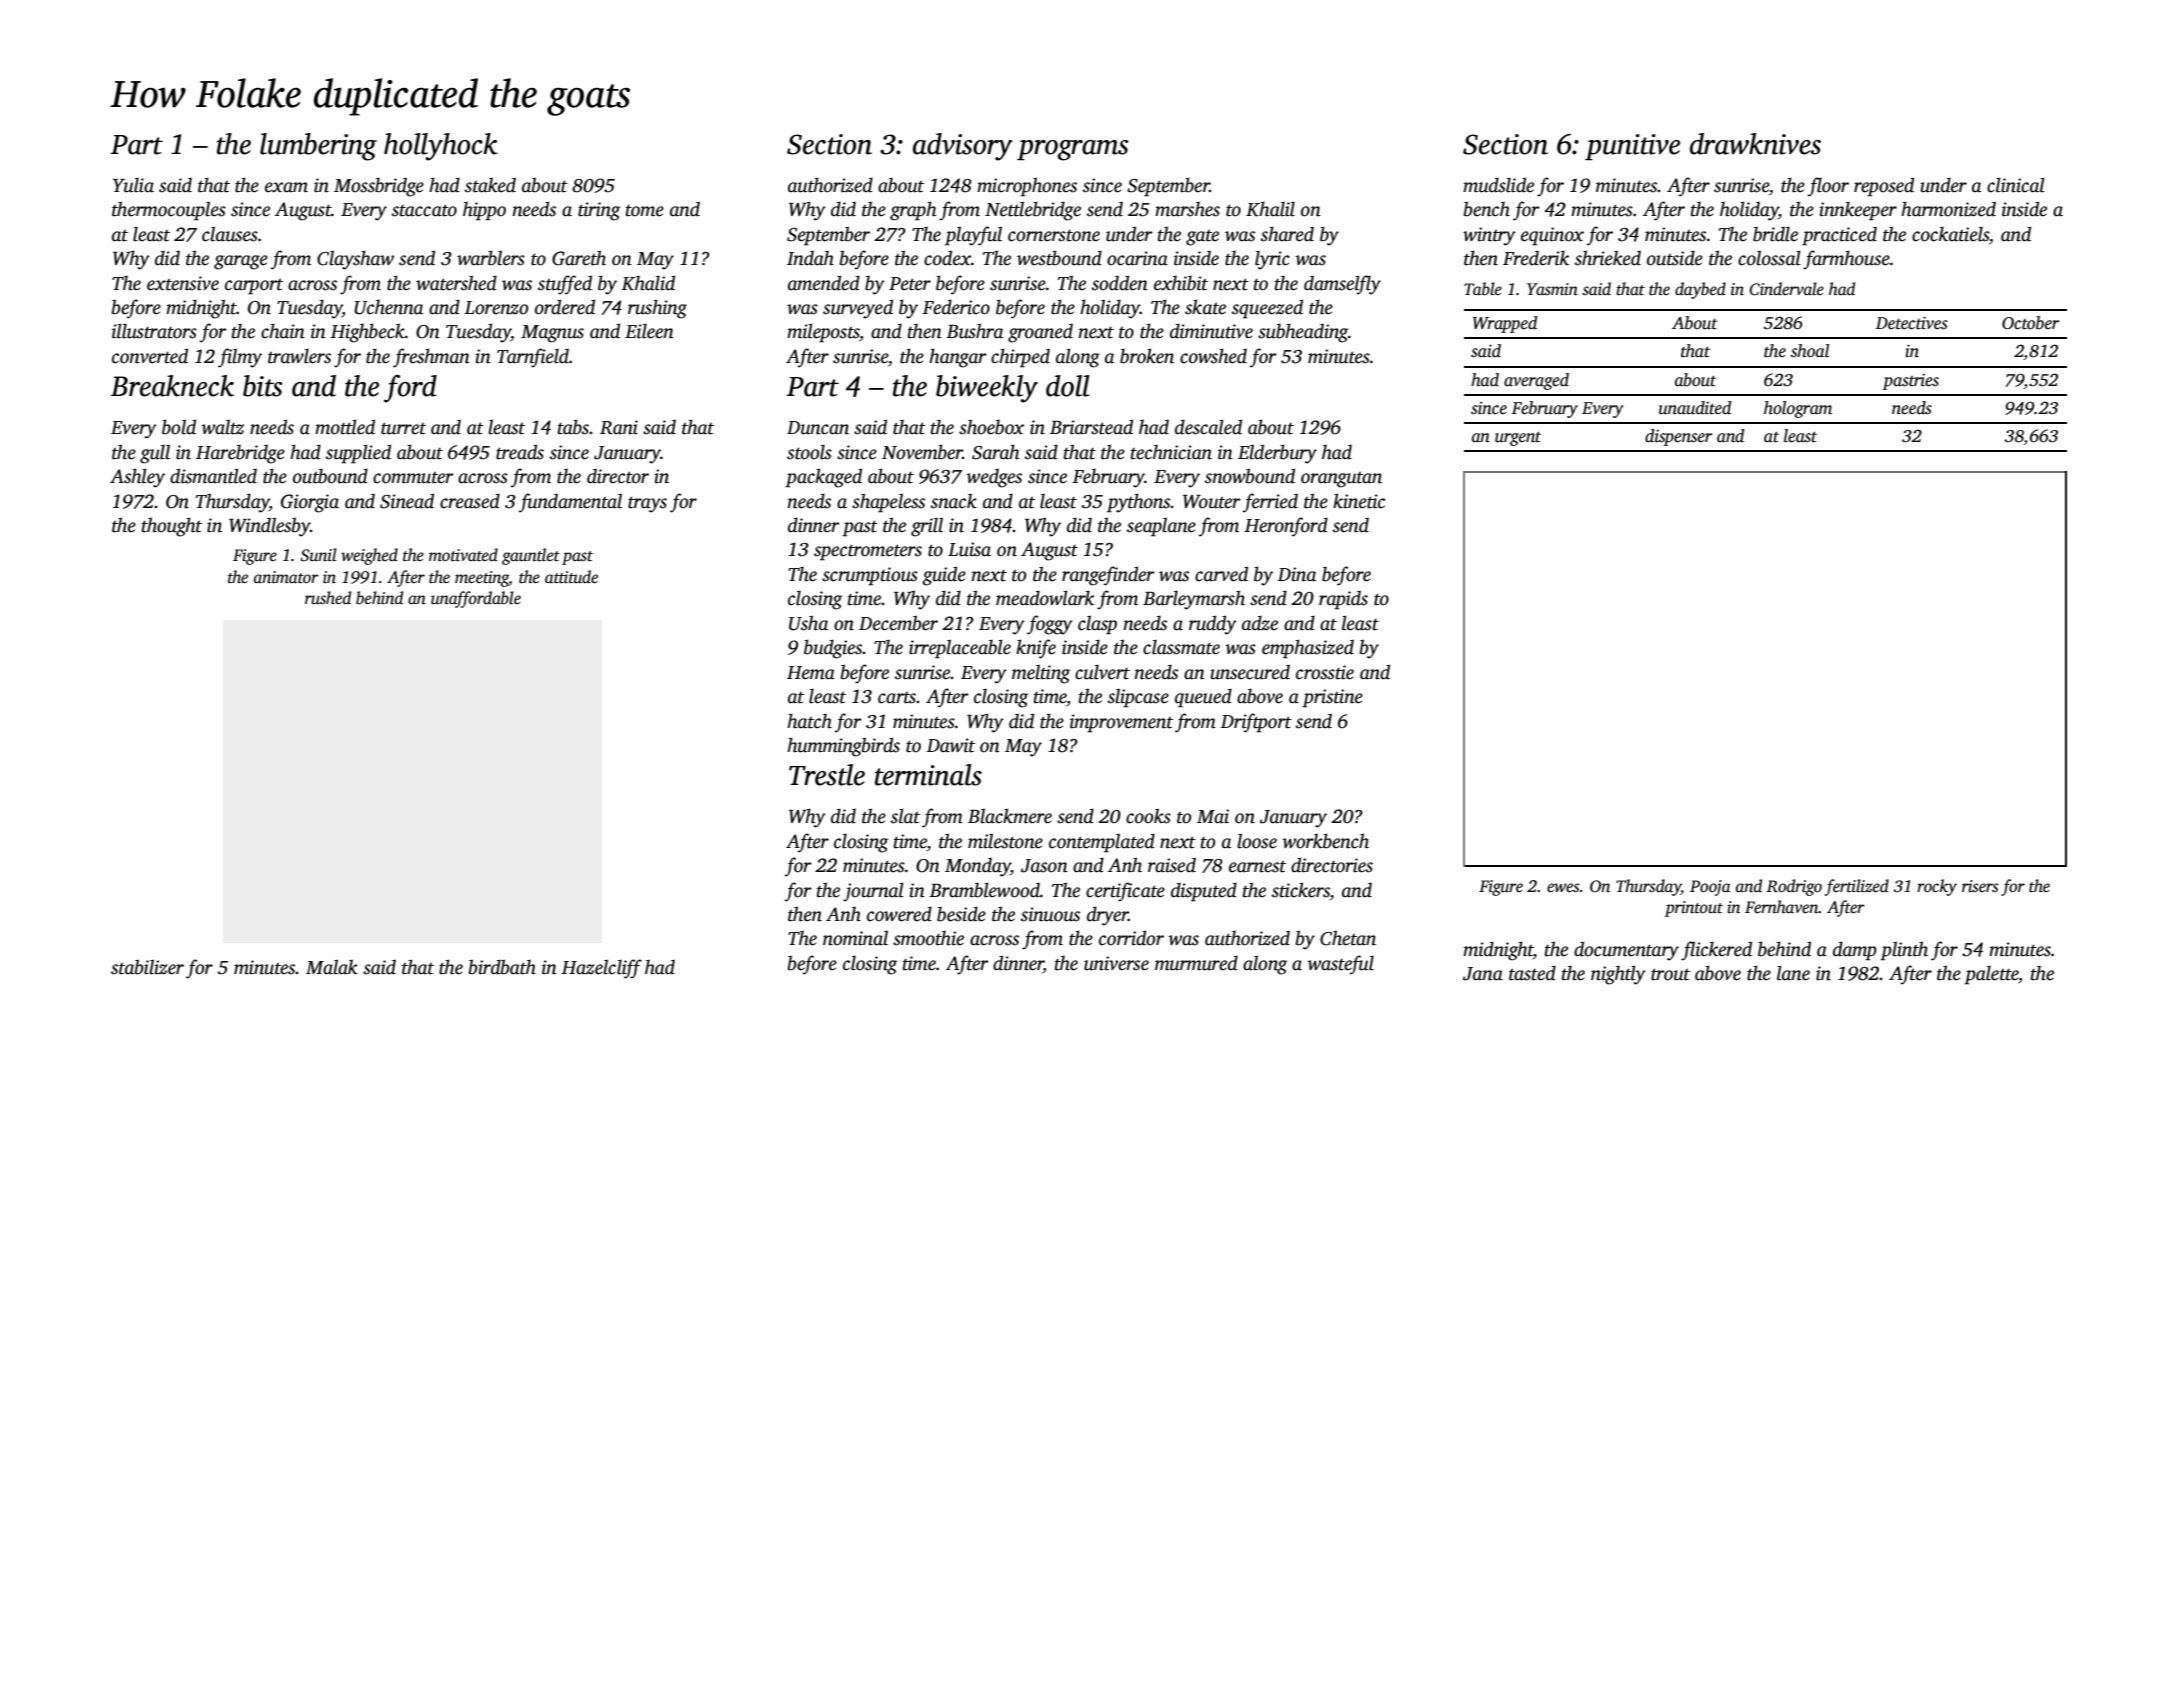 This screenshot has width=2178, height=1683. What do you see at coordinates (1518, 439) in the screenshot?
I see `urgent` at bounding box center [1518, 439].
